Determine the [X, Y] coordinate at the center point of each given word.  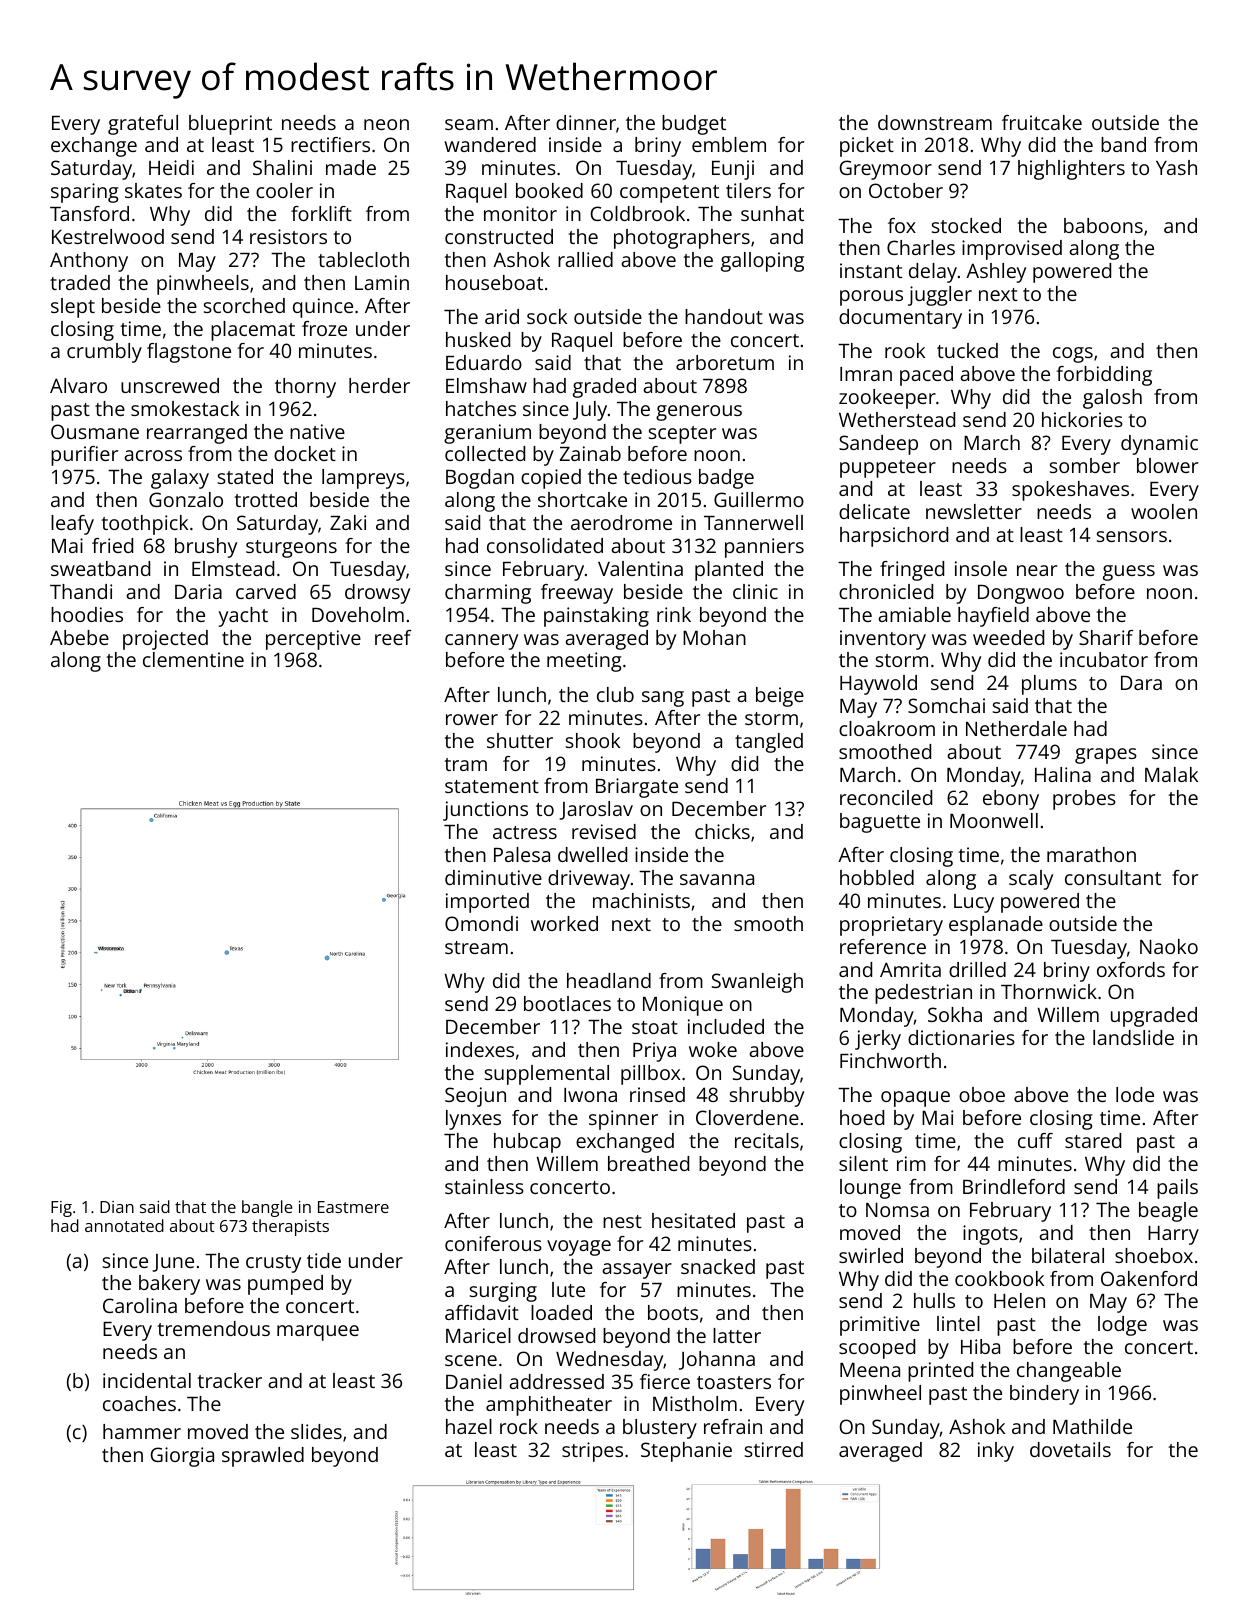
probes [1084, 800]
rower [472, 719]
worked [564, 923]
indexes [480, 1049]
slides [316, 1431]
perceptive [313, 640]
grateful [143, 125]
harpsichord [894, 537]
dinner [586, 122]
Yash [1176, 167]
